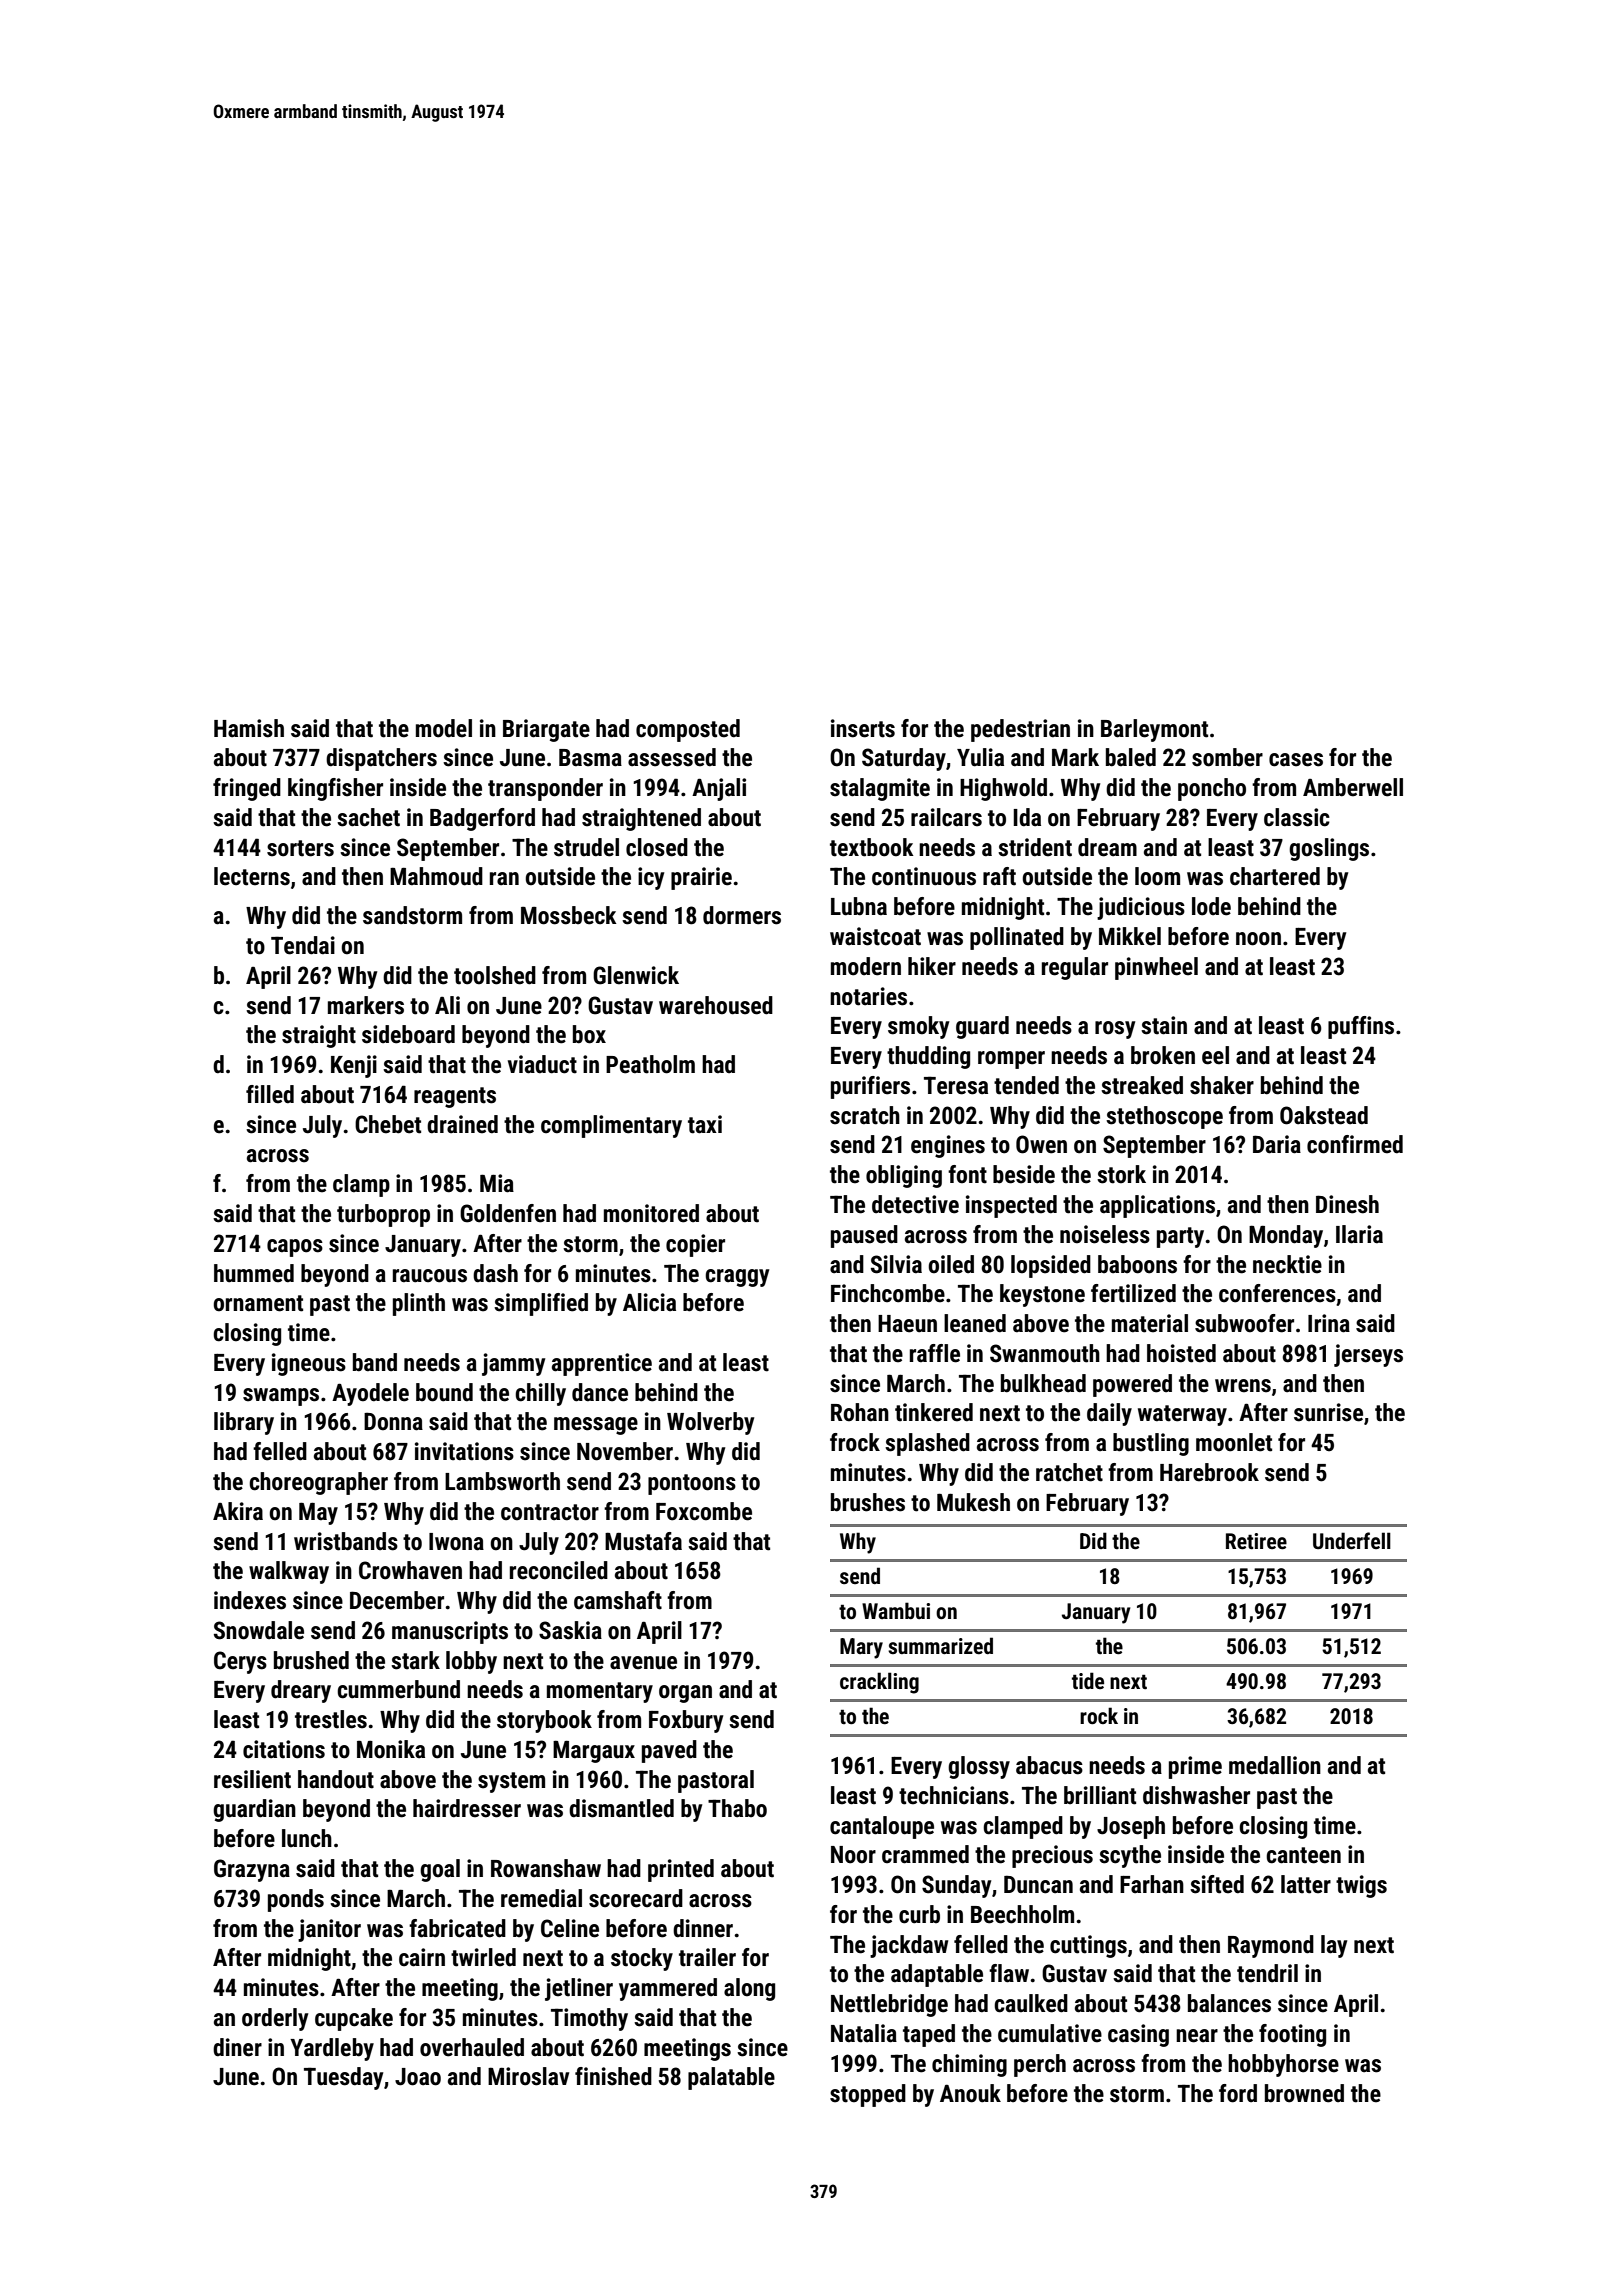  Describe the element at coordinates (307, 1838) in the screenshot. I see `lunch` at that location.
